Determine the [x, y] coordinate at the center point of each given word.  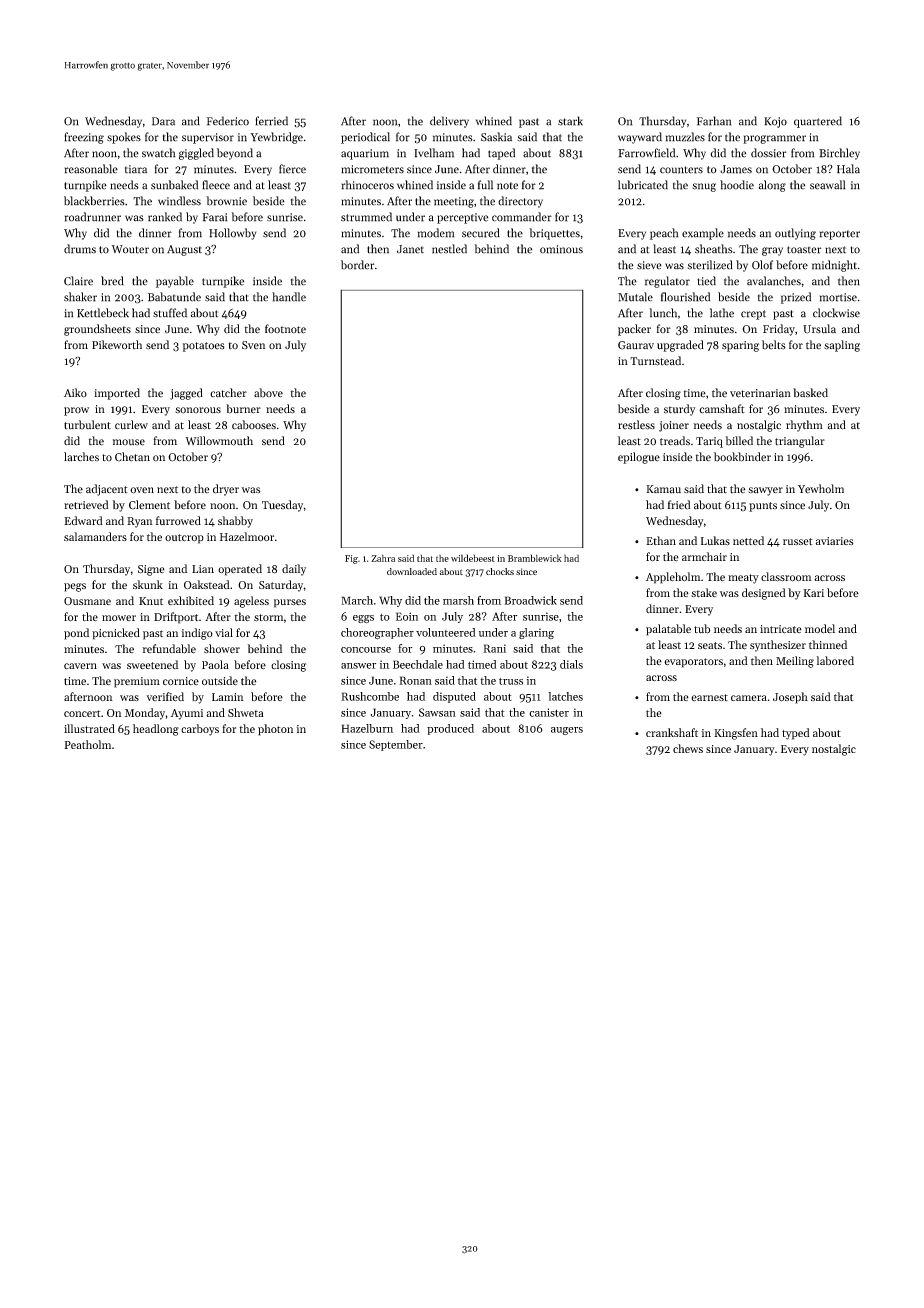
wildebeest [473, 558]
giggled [196, 154]
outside [220, 681]
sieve [649, 265]
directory [520, 202]
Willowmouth [219, 441]
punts [763, 507]
